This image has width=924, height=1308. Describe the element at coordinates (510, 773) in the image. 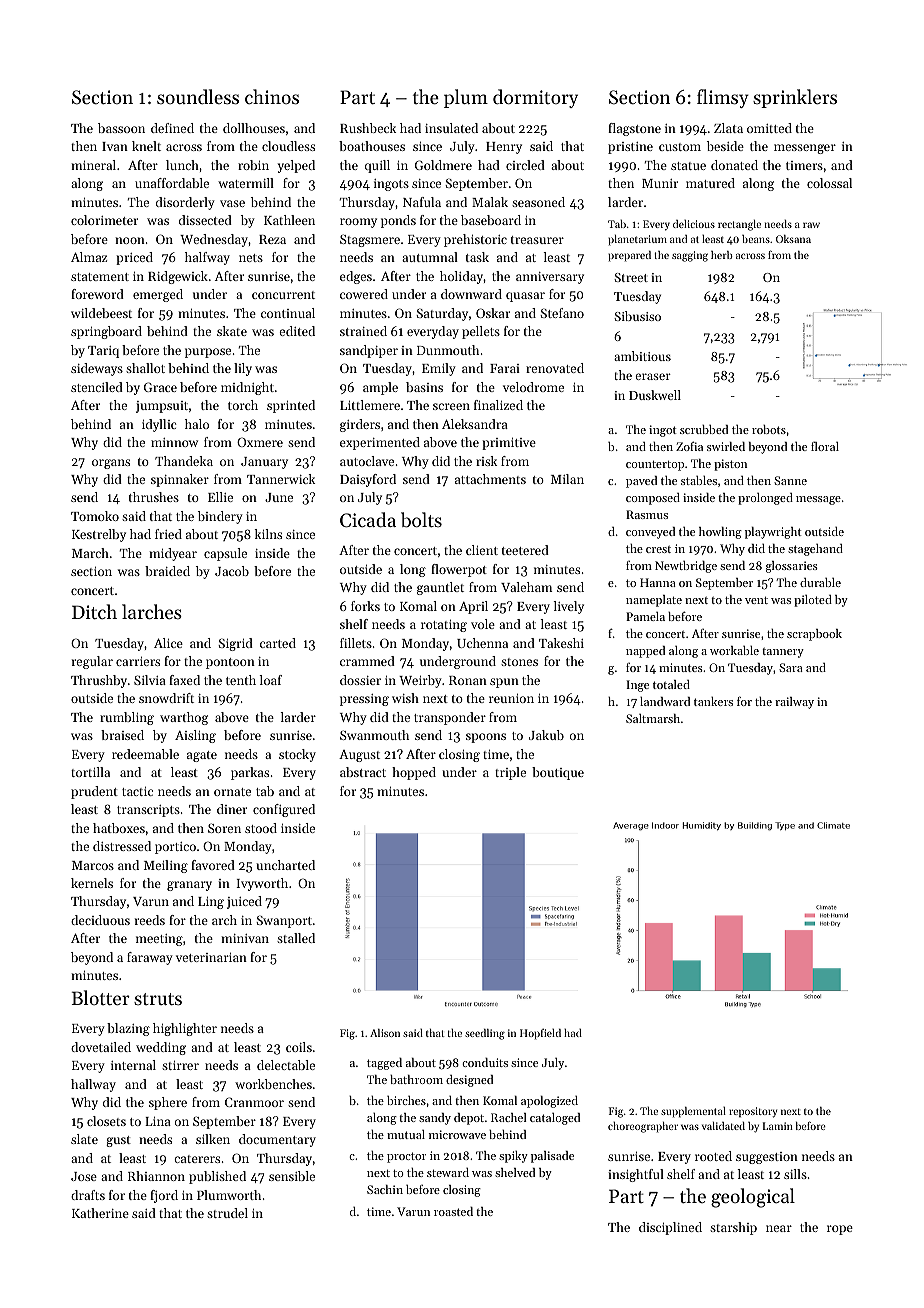

I see `triple` at that location.
